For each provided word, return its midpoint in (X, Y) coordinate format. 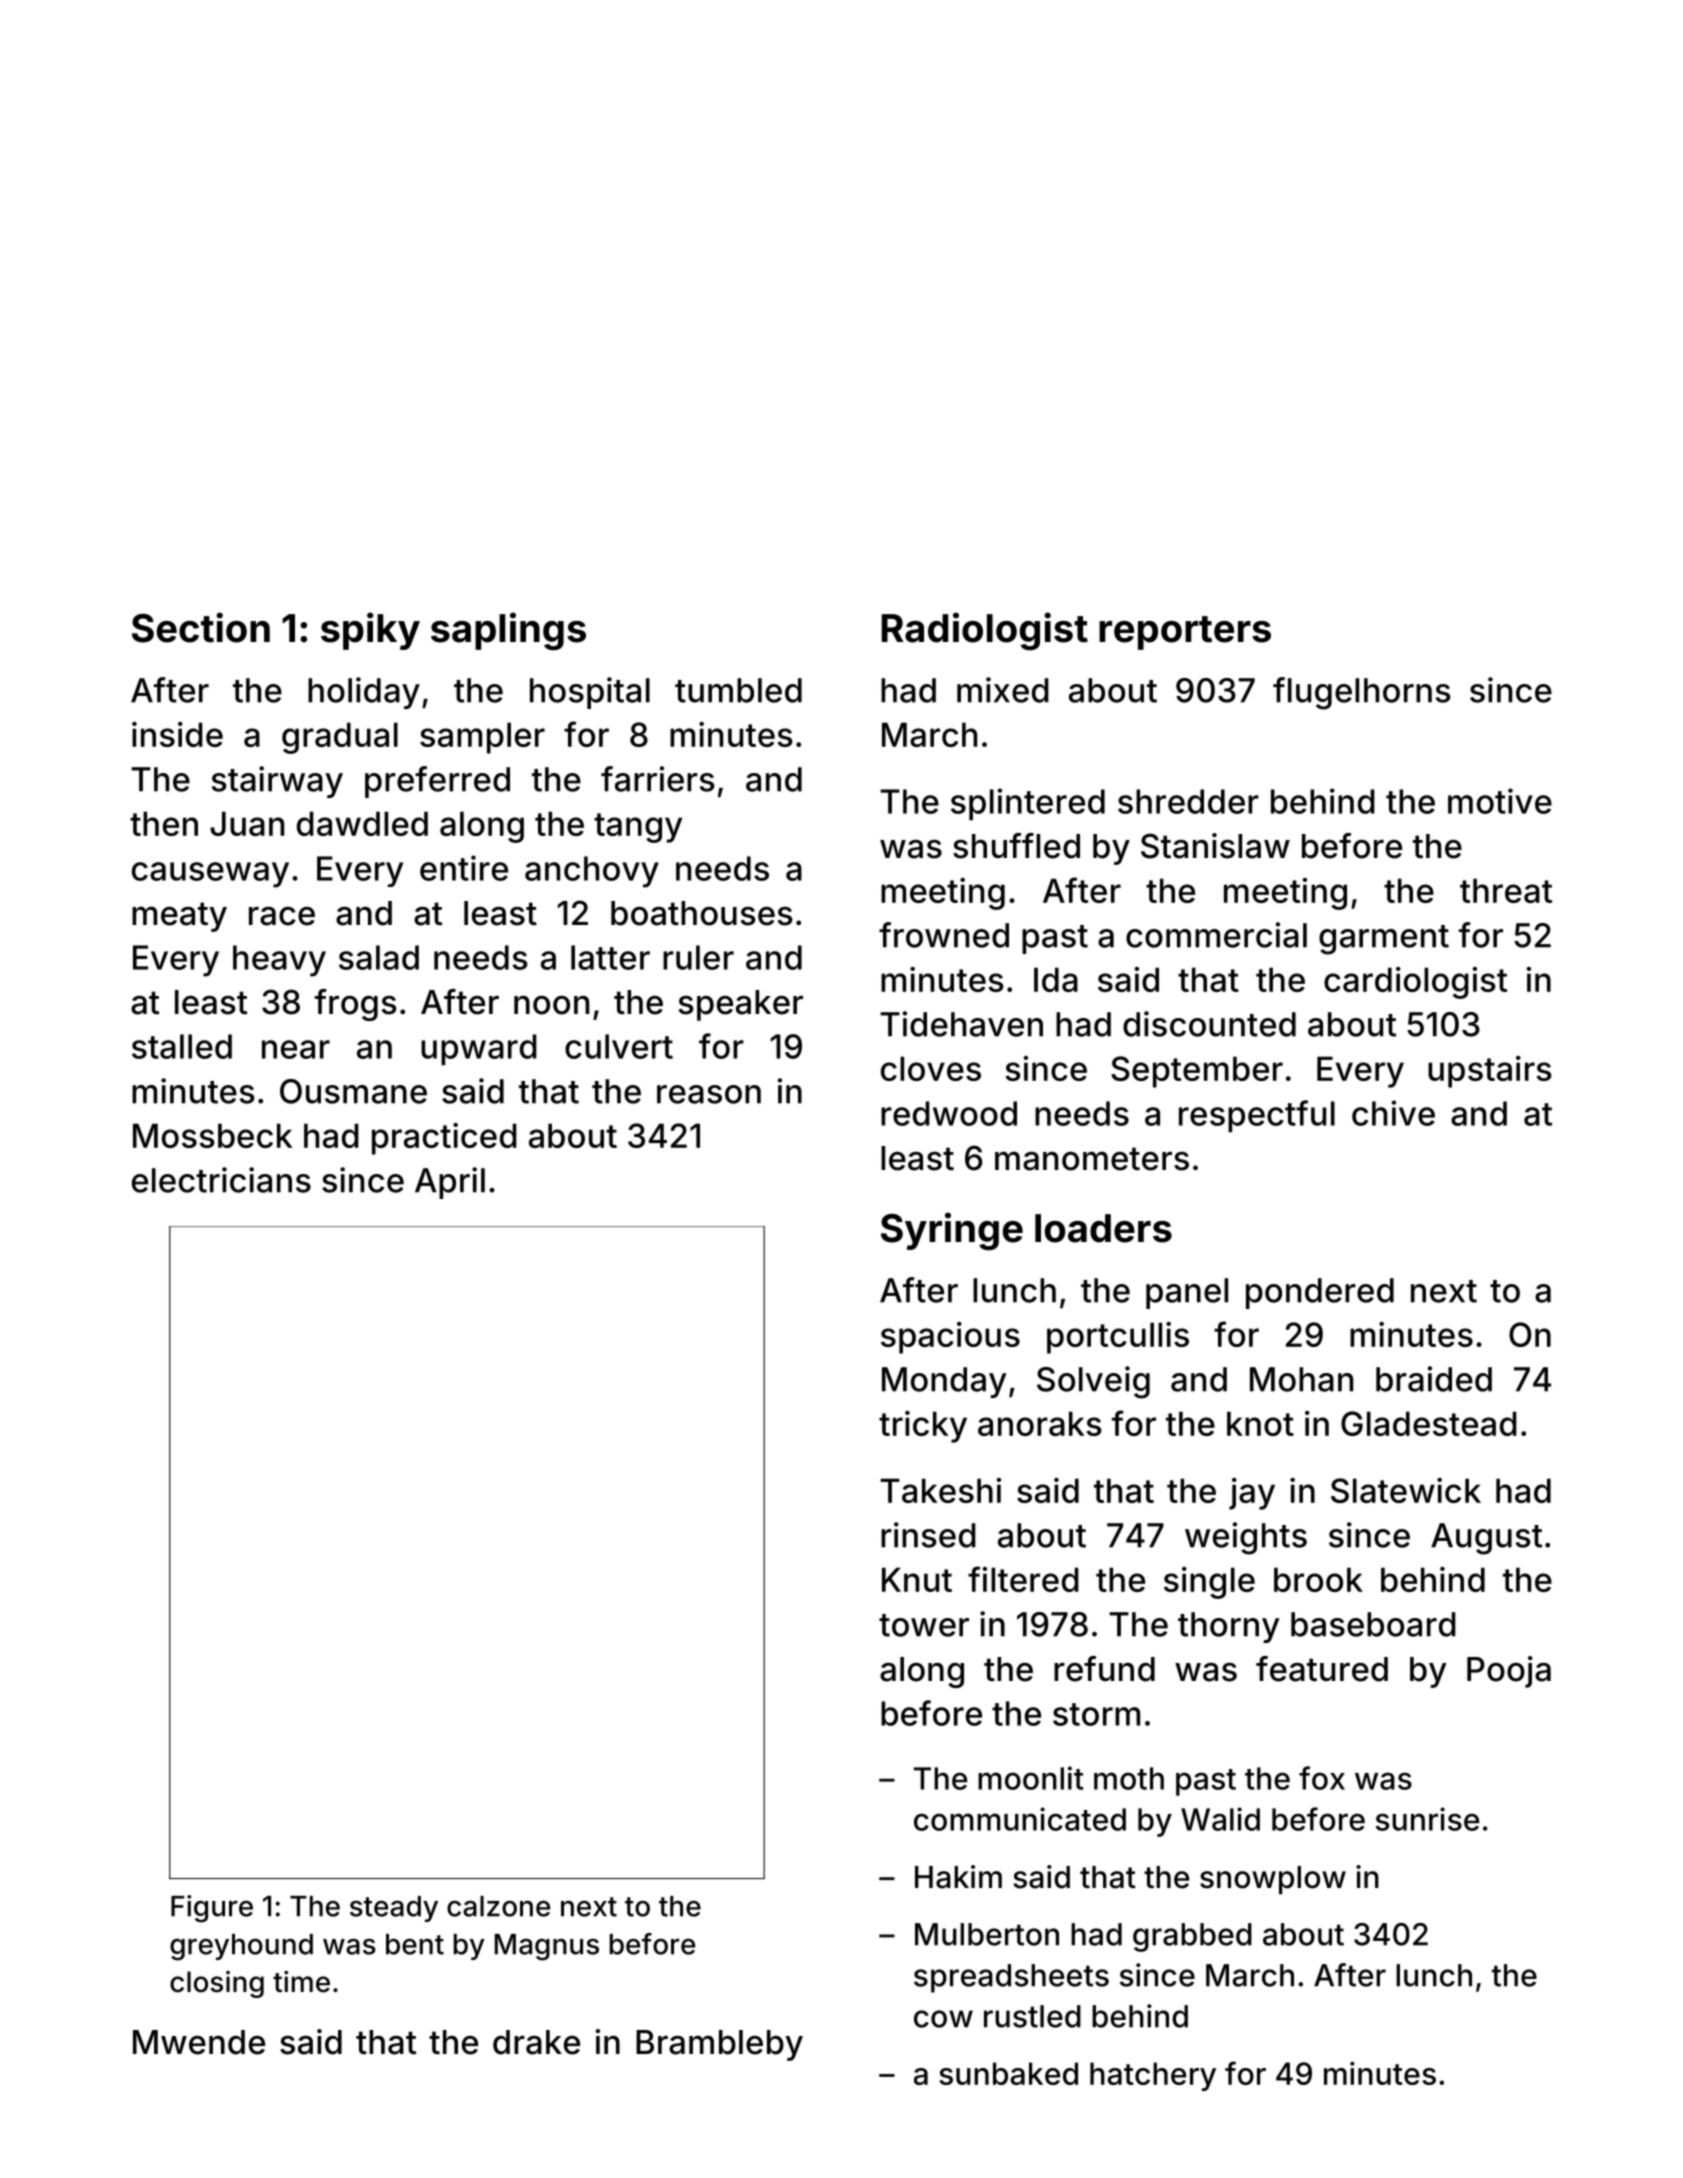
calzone (498, 1906)
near (296, 1049)
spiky (370, 631)
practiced (444, 1139)
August (1486, 1539)
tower (924, 1625)
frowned (944, 935)
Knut (917, 1579)
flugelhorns (1361, 693)
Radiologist (985, 631)
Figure (212, 1909)
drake (536, 2042)
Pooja (1509, 1672)
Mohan (1301, 1379)
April (450, 1183)
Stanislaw (1215, 846)
